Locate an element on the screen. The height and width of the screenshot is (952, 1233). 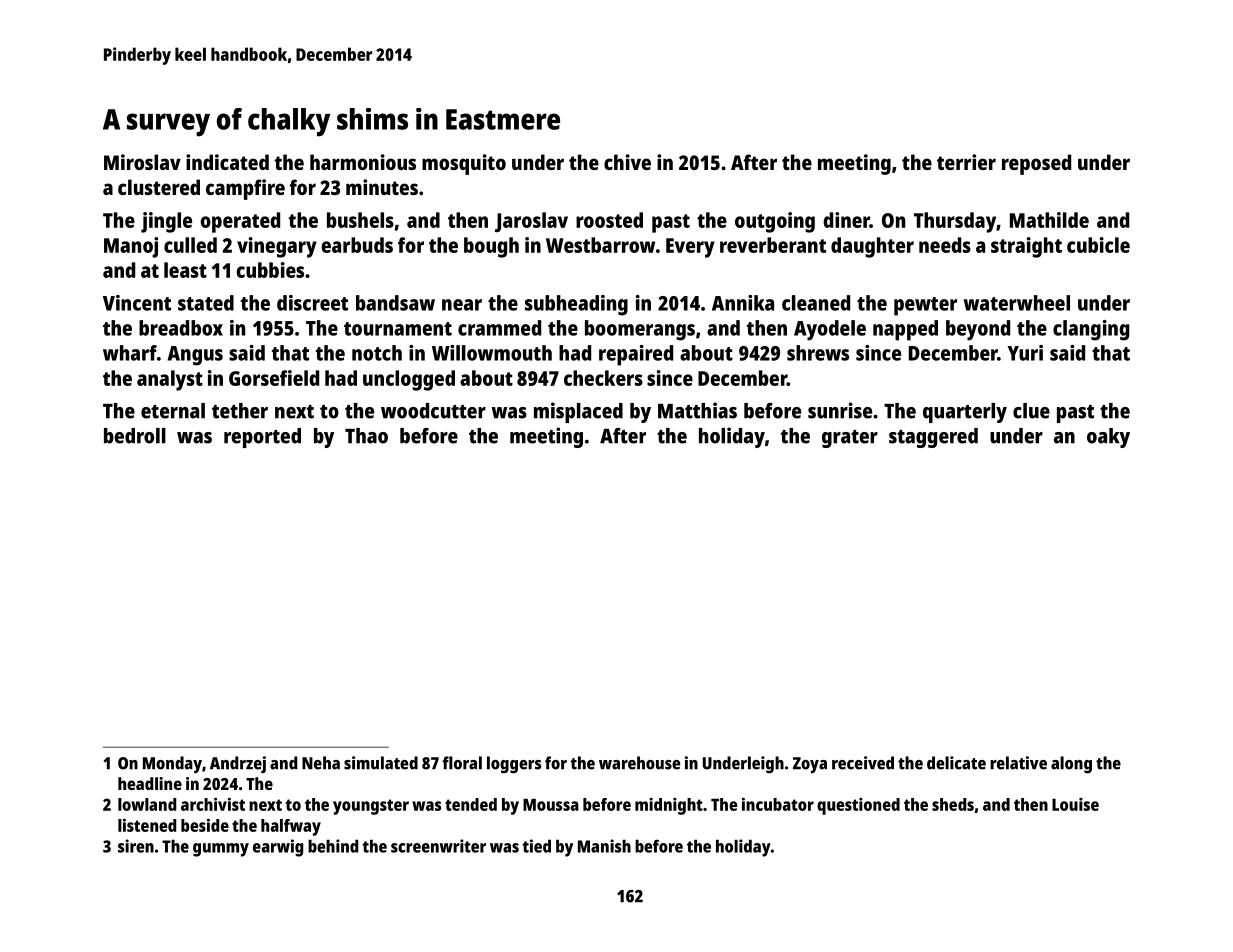
bedroll is located at coordinates (135, 436).
